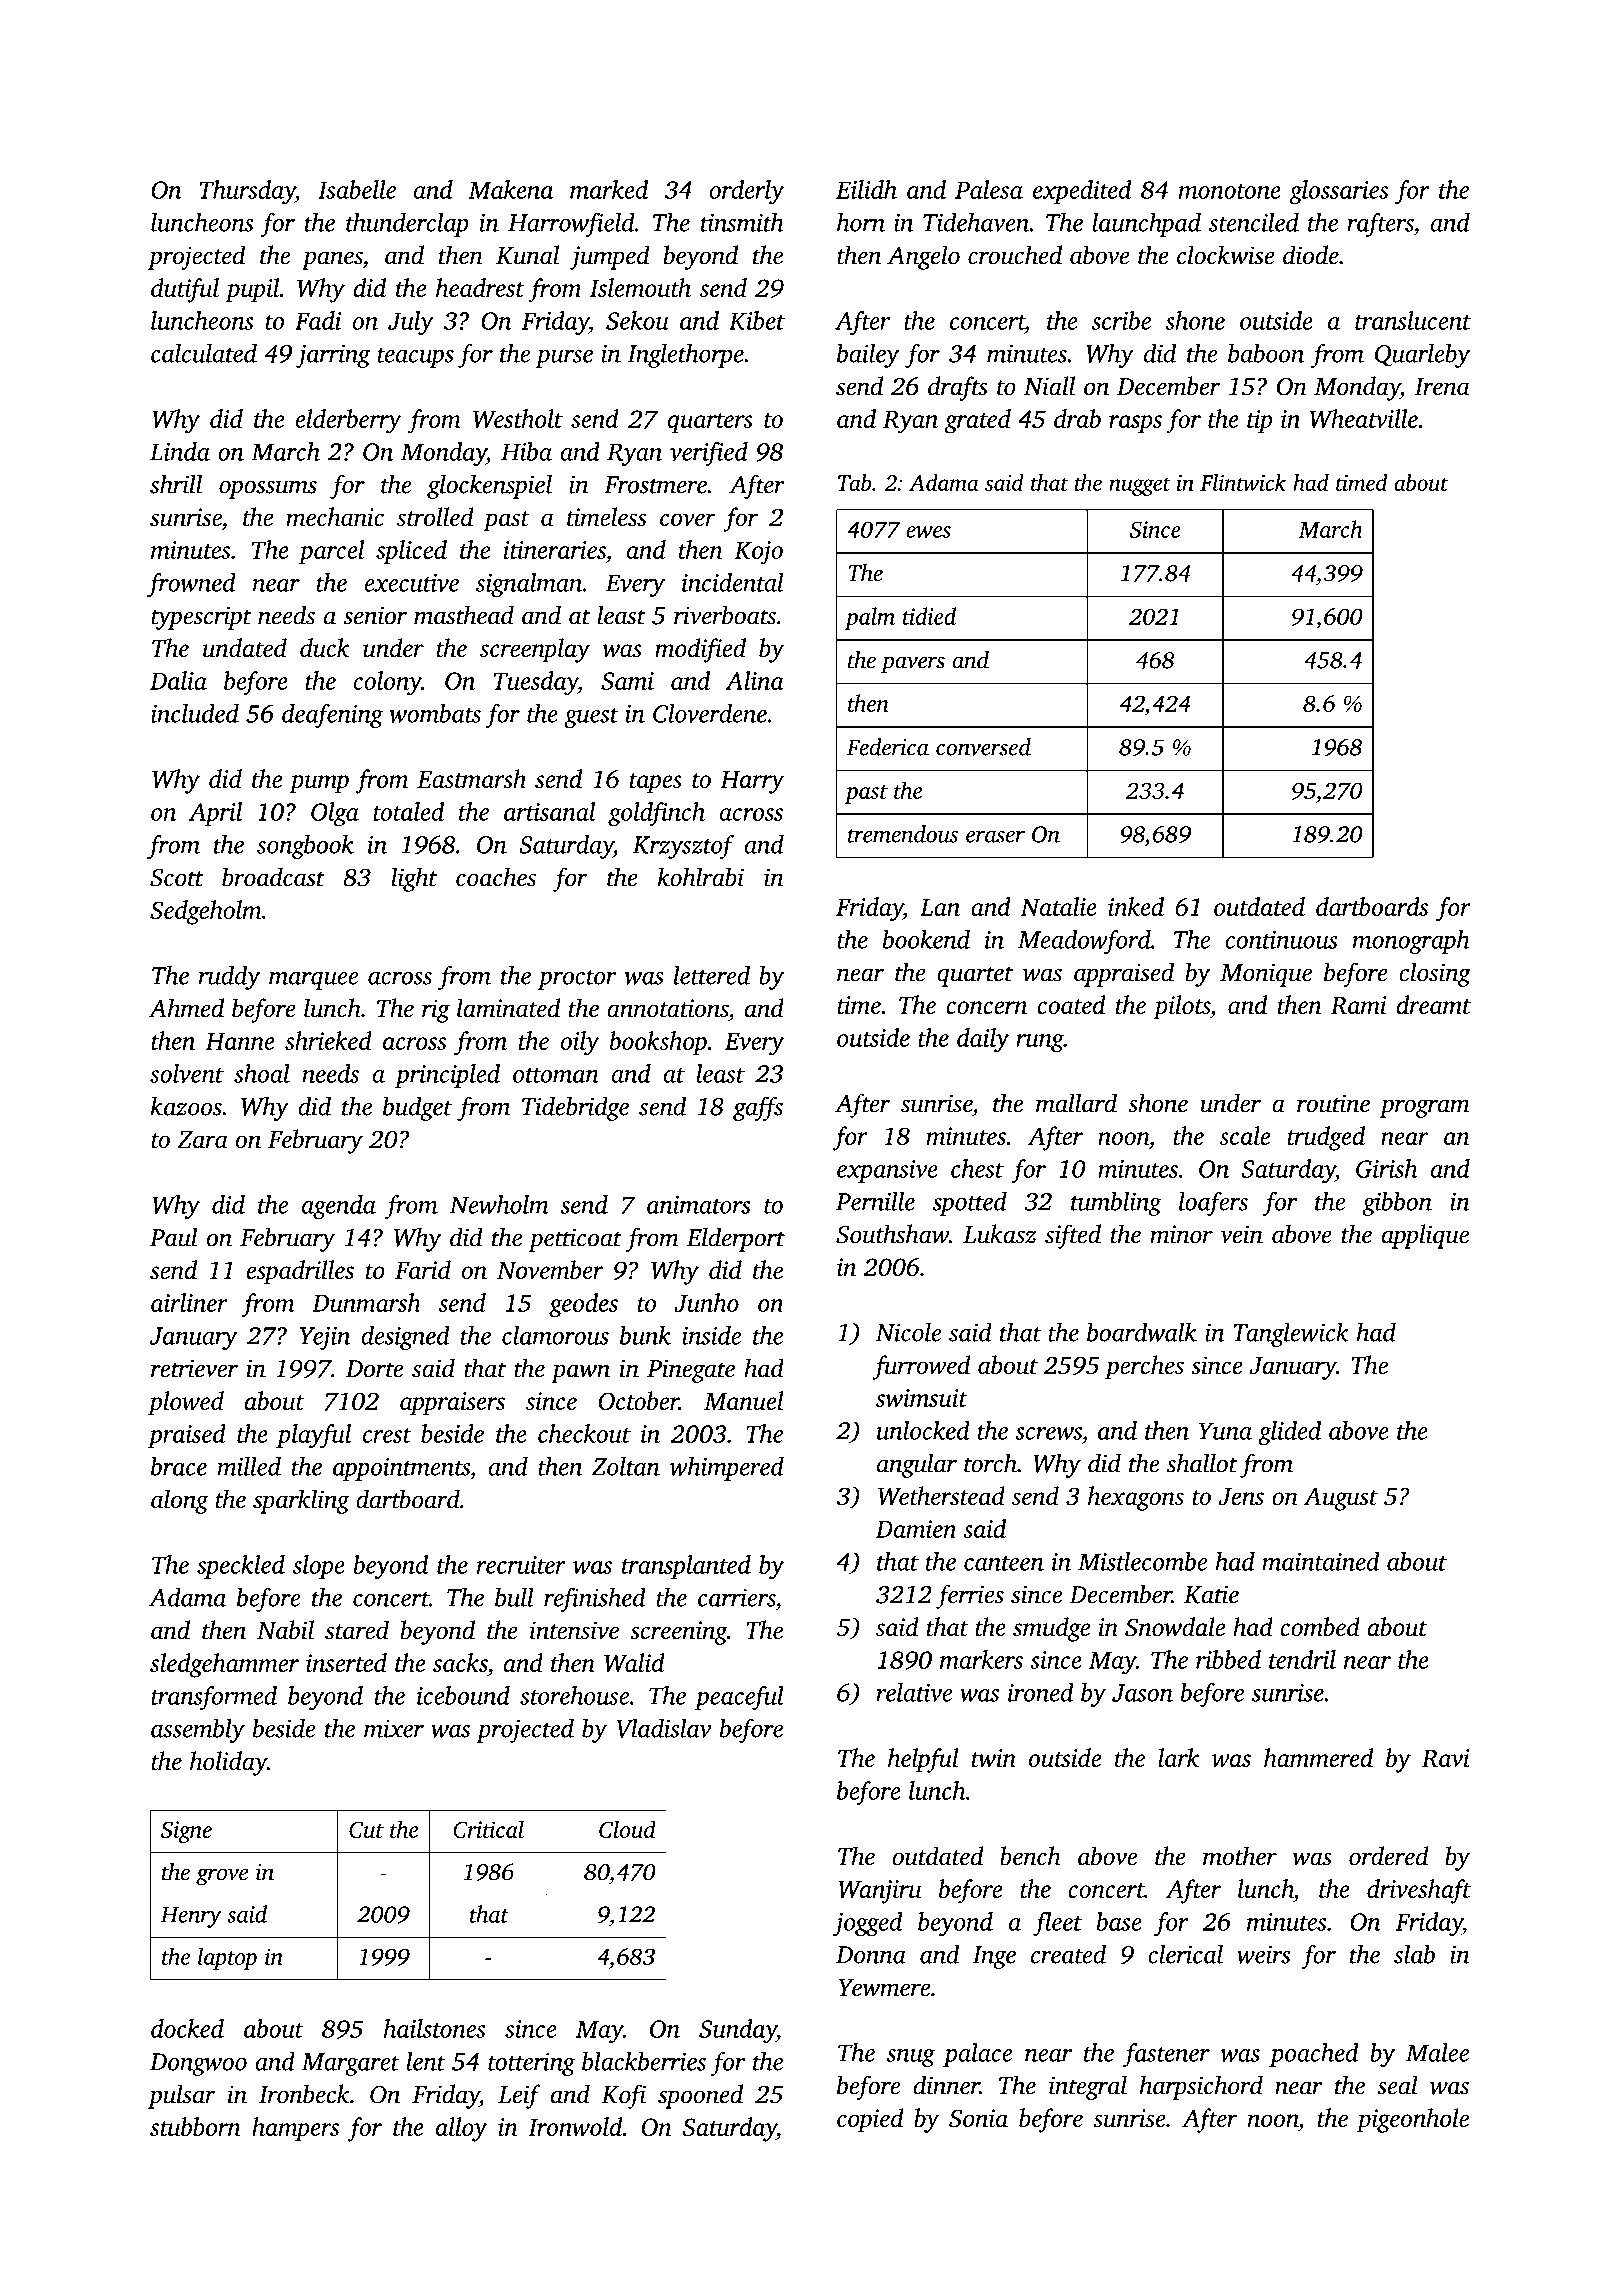 The height and width of the screenshot is (2292, 1620). What do you see at coordinates (204, 353) in the screenshot?
I see `calculated` at bounding box center [204, 353].
